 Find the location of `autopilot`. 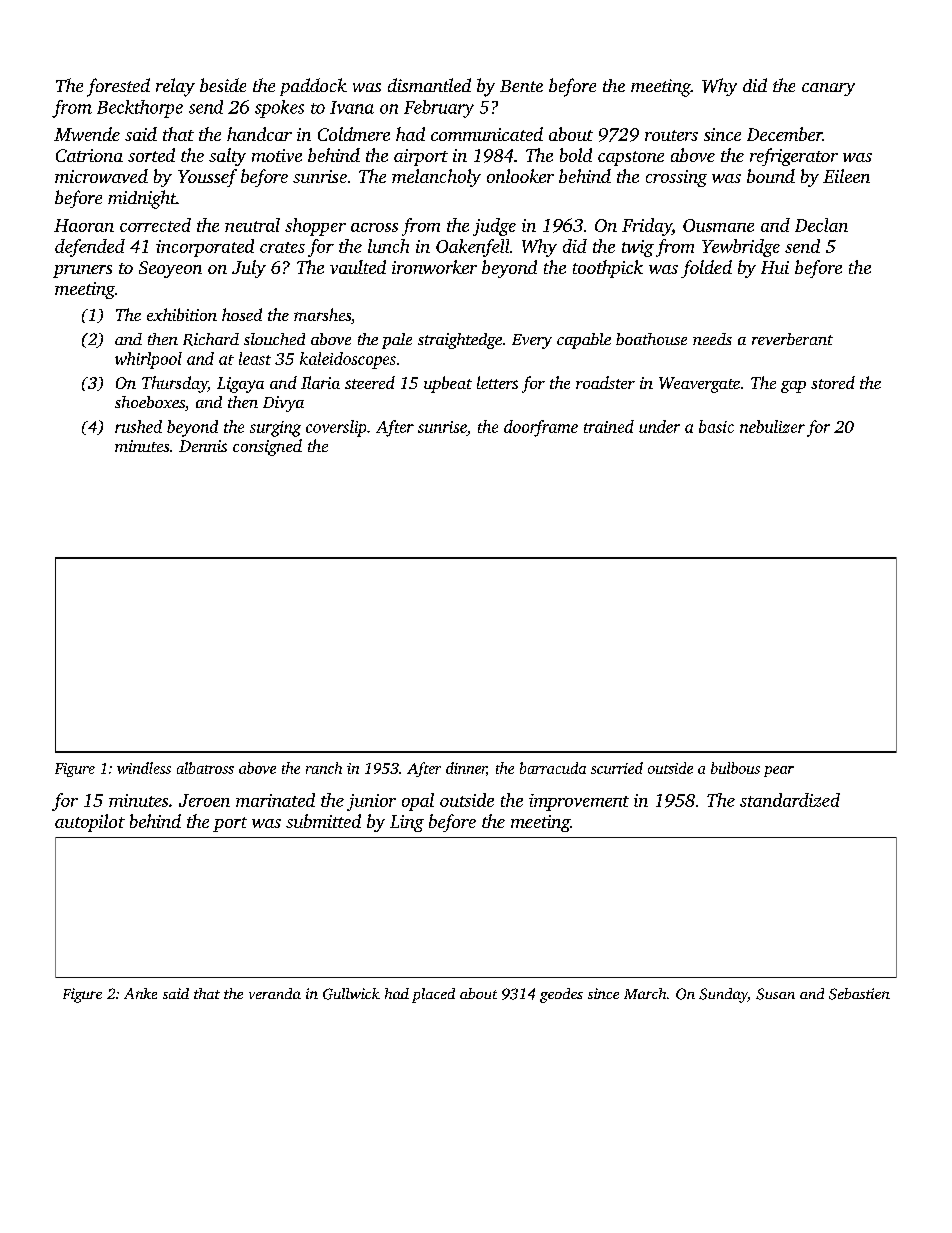

autopilot is located at coordinates (90, 823).
